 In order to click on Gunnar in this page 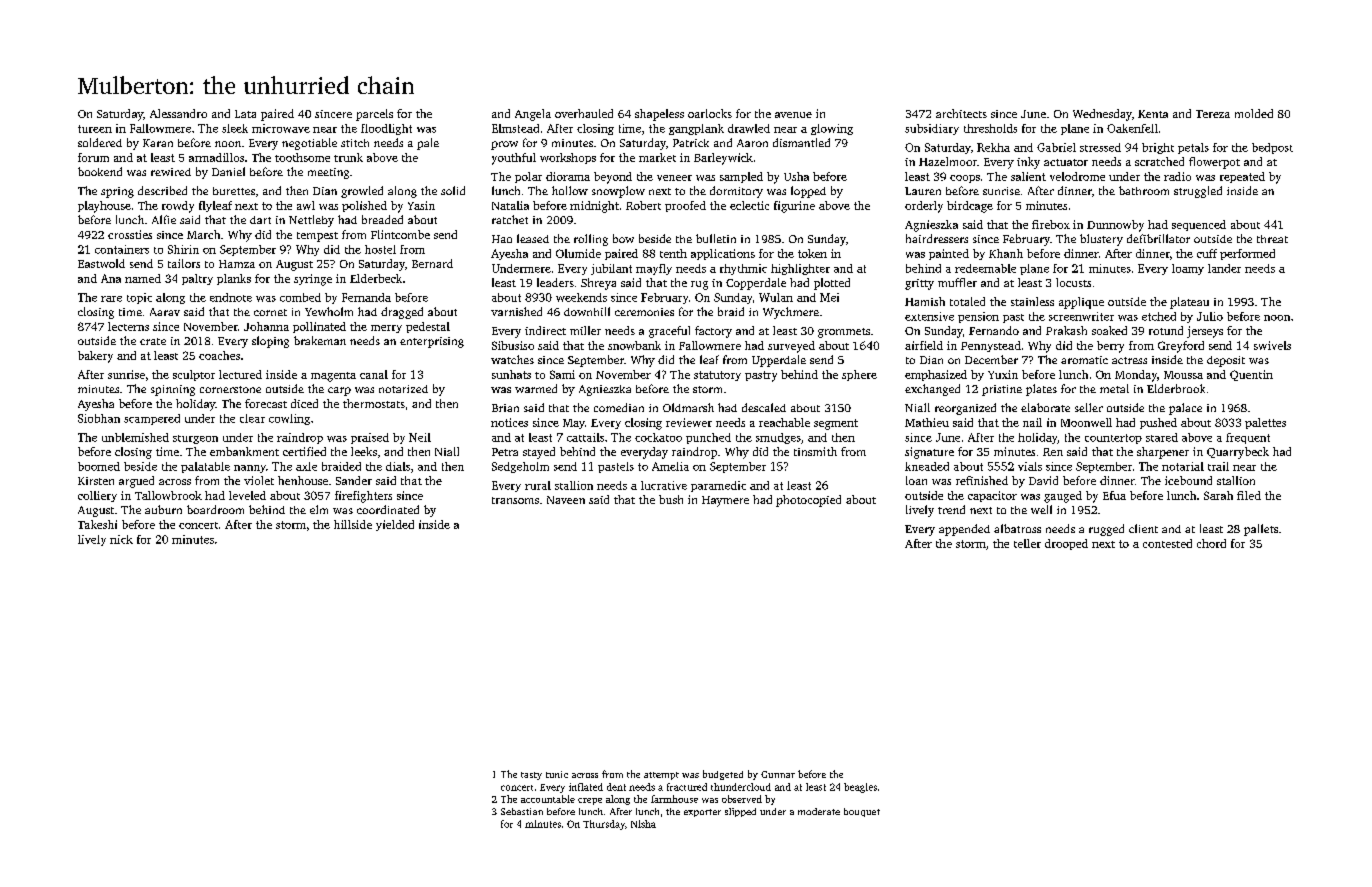, I will do `click(778, 774)`.
